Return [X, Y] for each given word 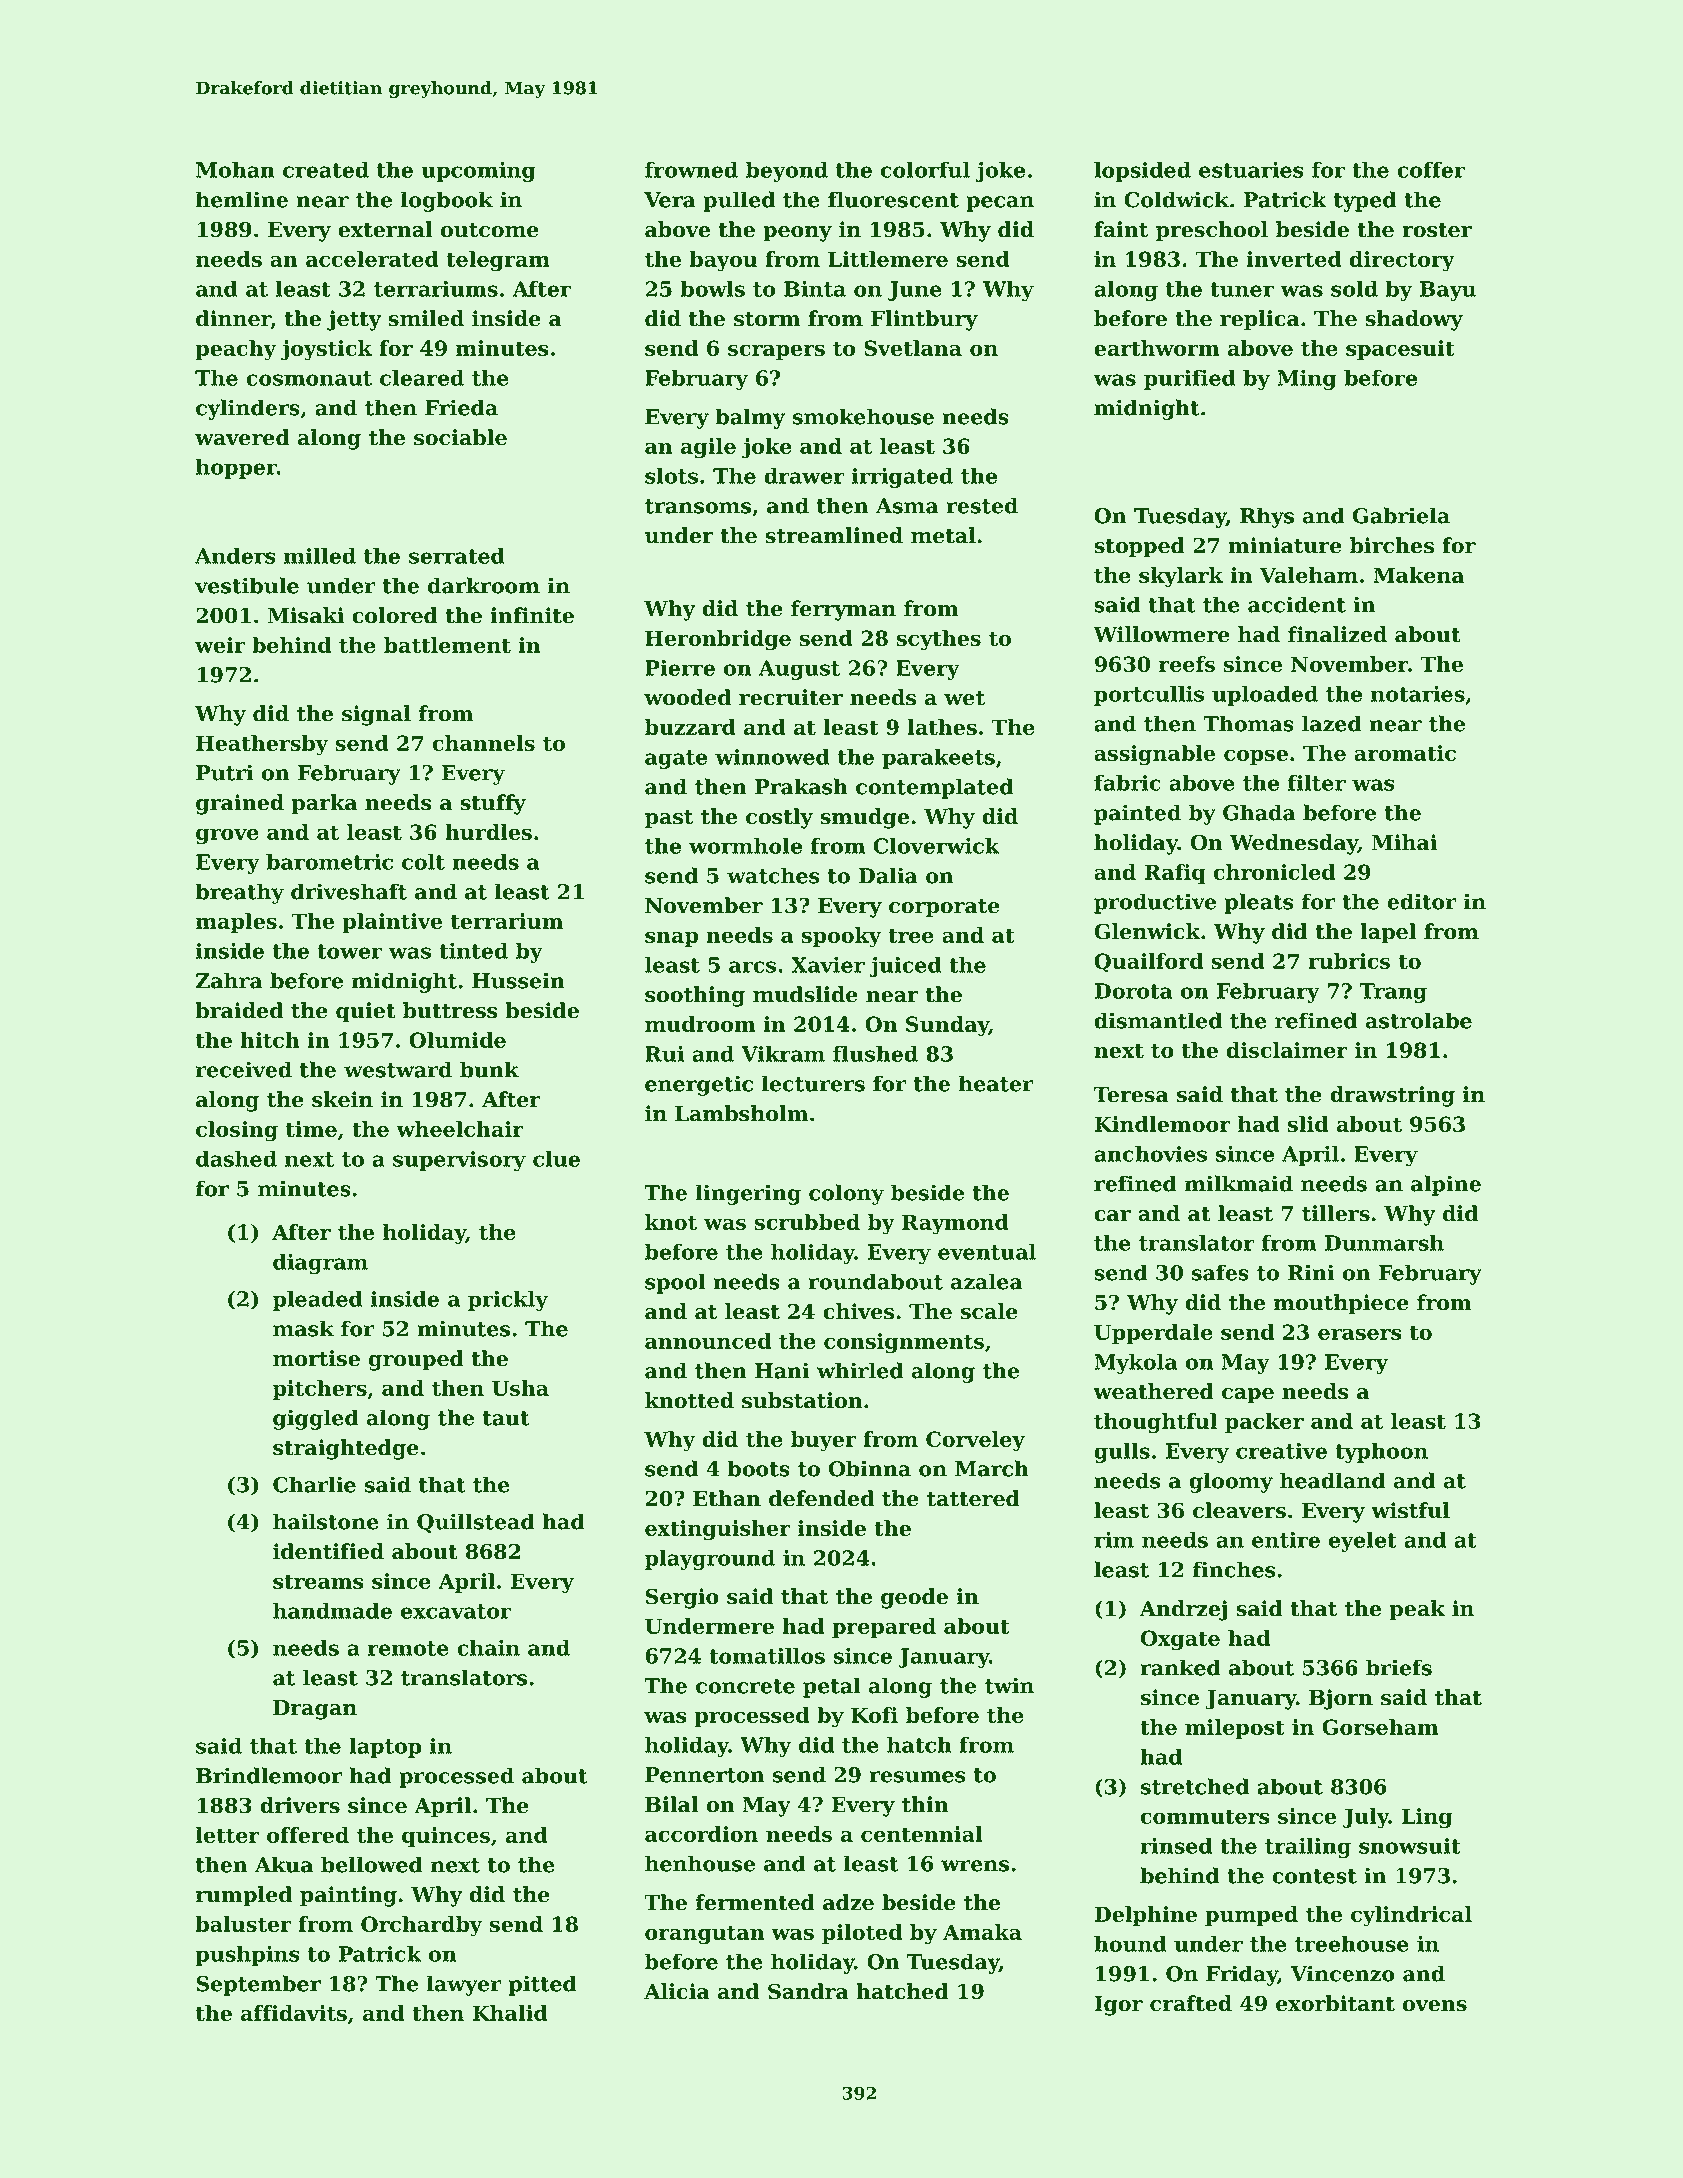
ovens [1435, 2006]
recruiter [791, 697]
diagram [320, 1264]
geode [914, 1598]
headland [1333, 1480]
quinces [446, 1837]
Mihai [1404, 842]
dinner [233, 319]
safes [1220, 1272]
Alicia [677, 1991]
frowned [691, 170]
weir [220, 645]
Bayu [1448, 291]
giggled [316, 1419]
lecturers [813, 1083]
